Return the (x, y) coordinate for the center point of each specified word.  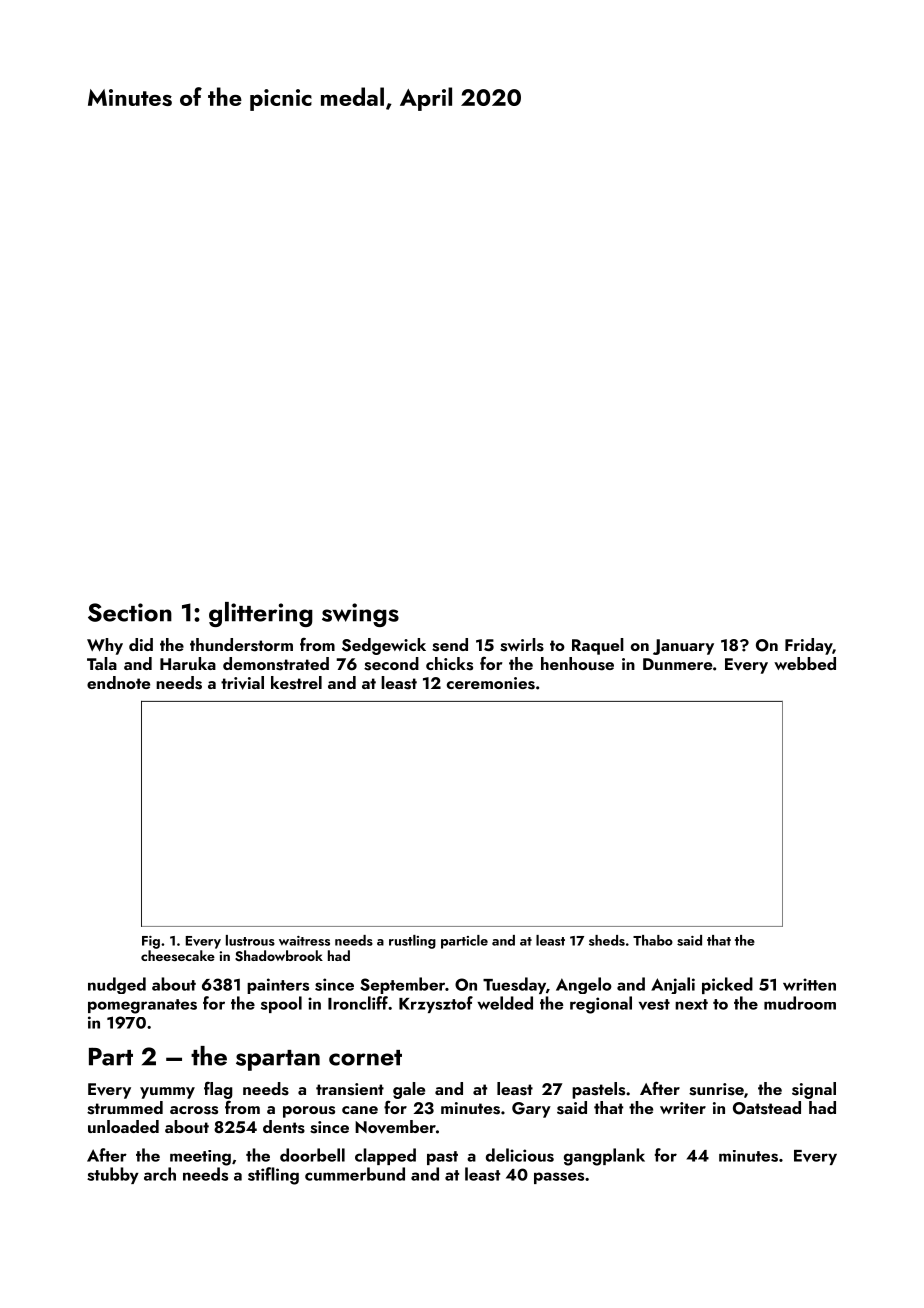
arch (160, 1174)
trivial (242, 683)
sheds (607, 940)
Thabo (653, 940)
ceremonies (491, 683)
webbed (805, 663)
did (141, 644)
